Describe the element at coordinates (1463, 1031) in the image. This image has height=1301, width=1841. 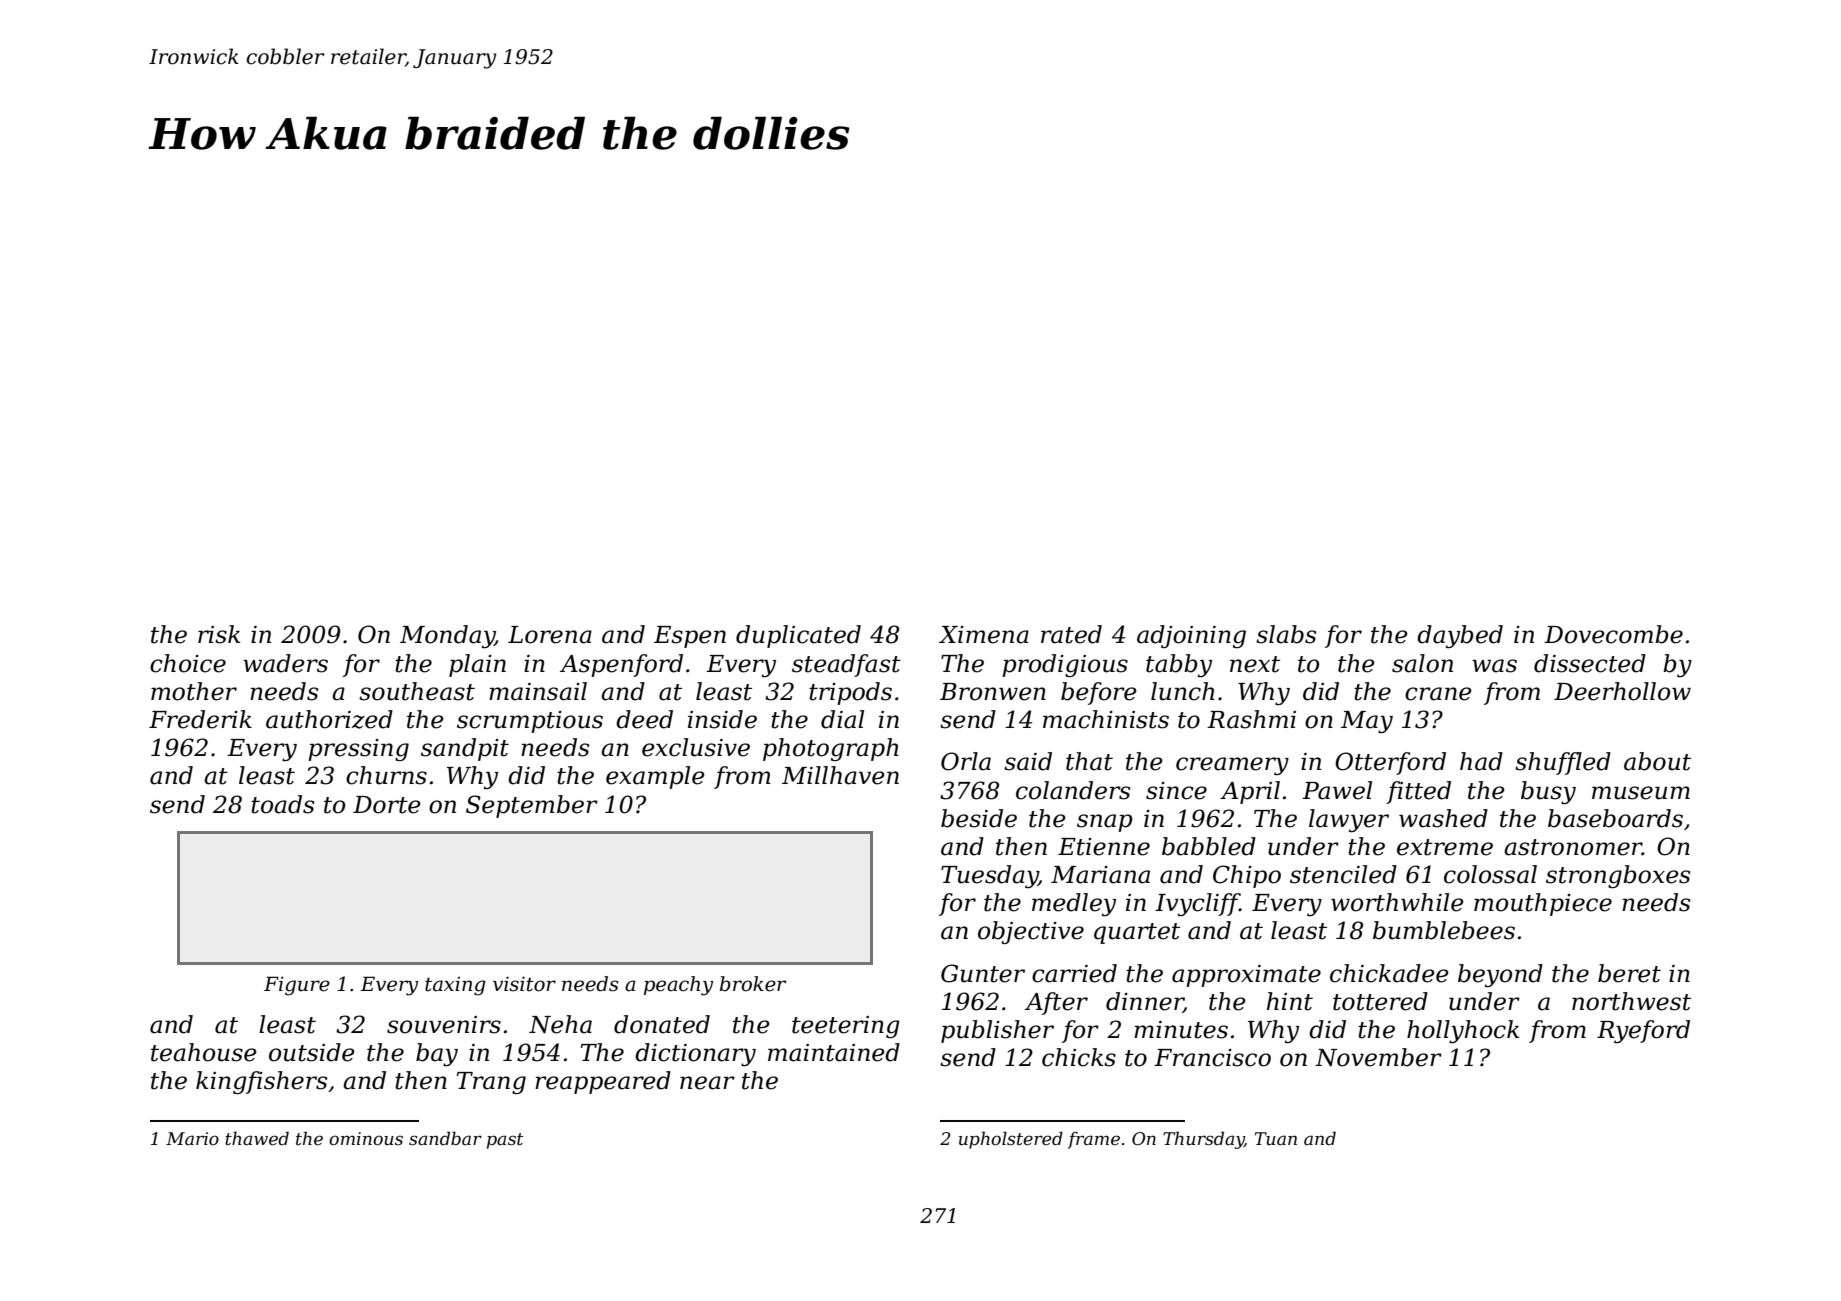
I see `hollyhock` at that location.
